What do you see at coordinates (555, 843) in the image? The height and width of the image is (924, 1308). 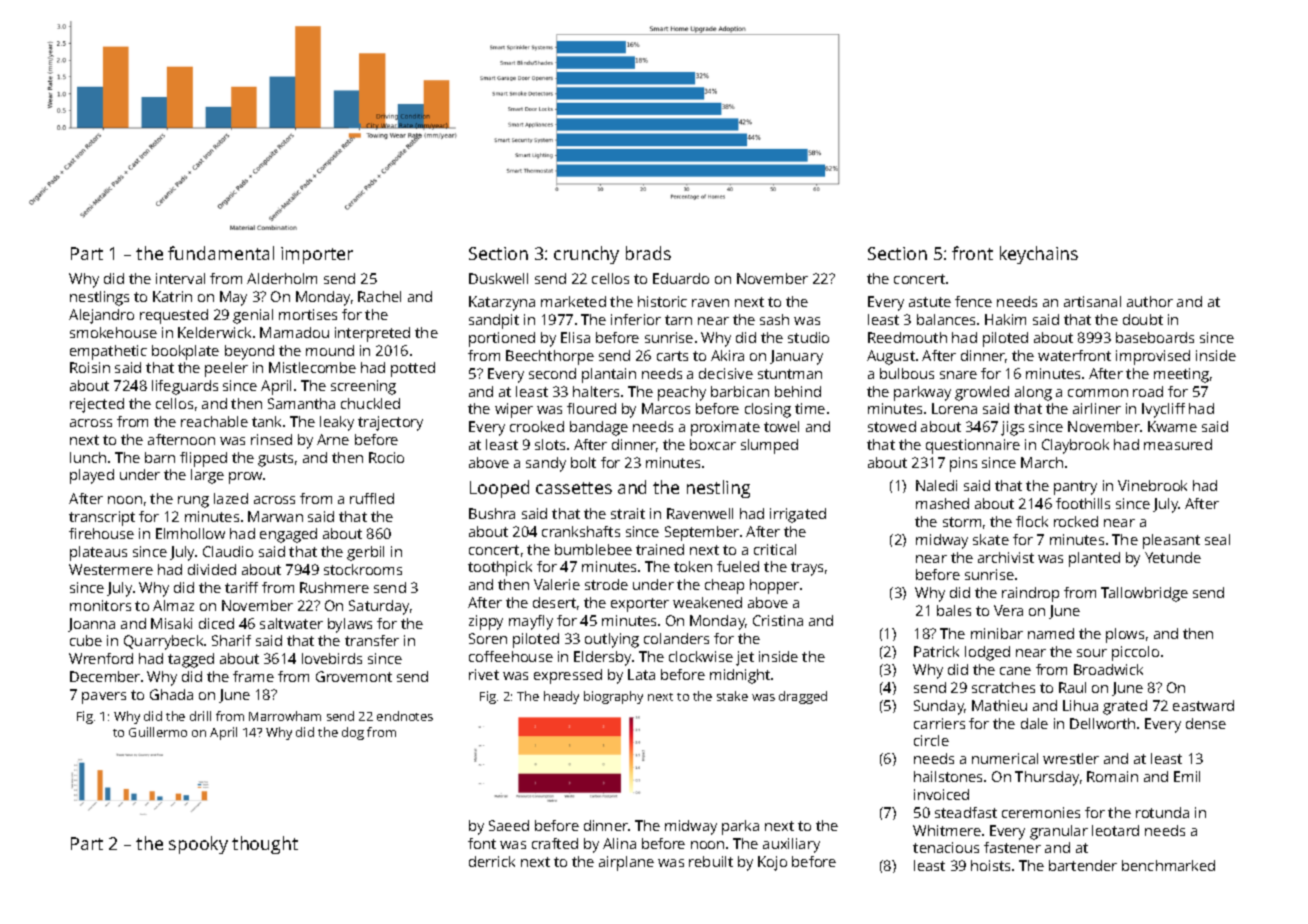 I see `crafted` at bounding box center [555, 843].
